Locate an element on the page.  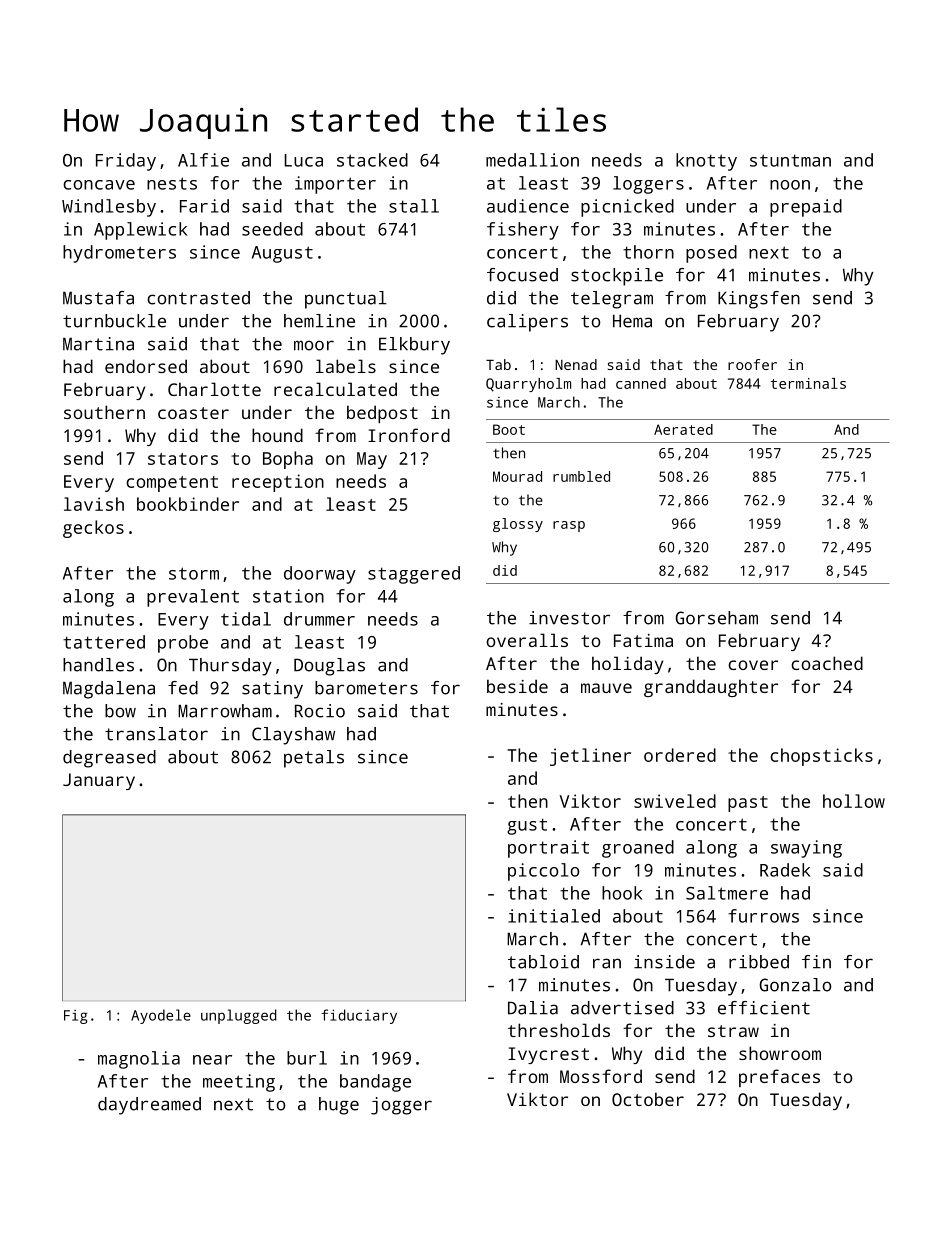
Gorseham is located at coordinates (717, 618).
